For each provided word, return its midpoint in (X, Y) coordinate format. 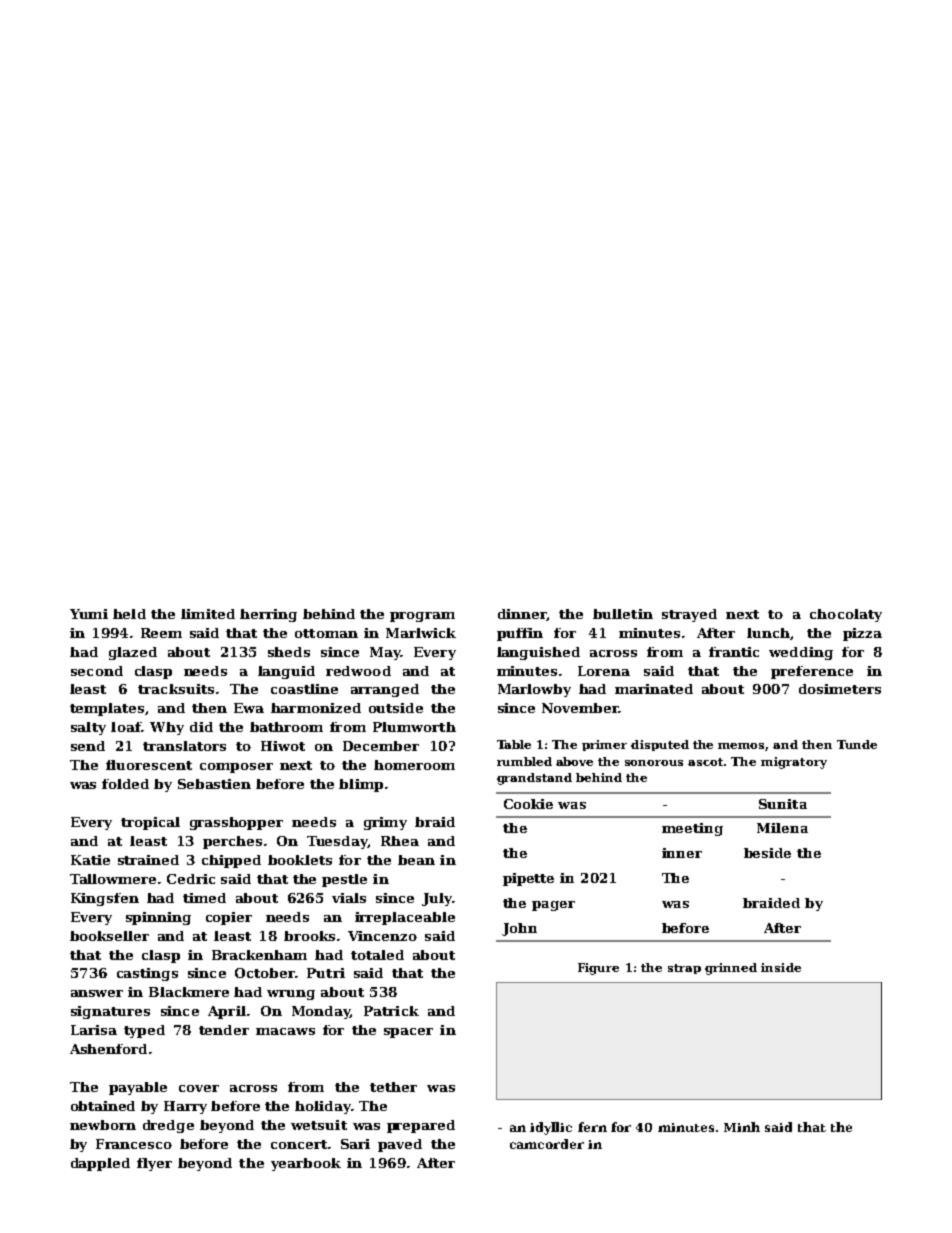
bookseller (109, 936)
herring (268, 615)
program (422, 617)
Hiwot (283, 746)
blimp (361, 785)
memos (742, 747)
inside (781, 967)
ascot (705, 762)
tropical (150, 823)
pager (553, 906)
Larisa (94, 1030)
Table (514, 744)
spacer (408, 1033)
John (519, 929)
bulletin (623, 614)
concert (299, 1144)
